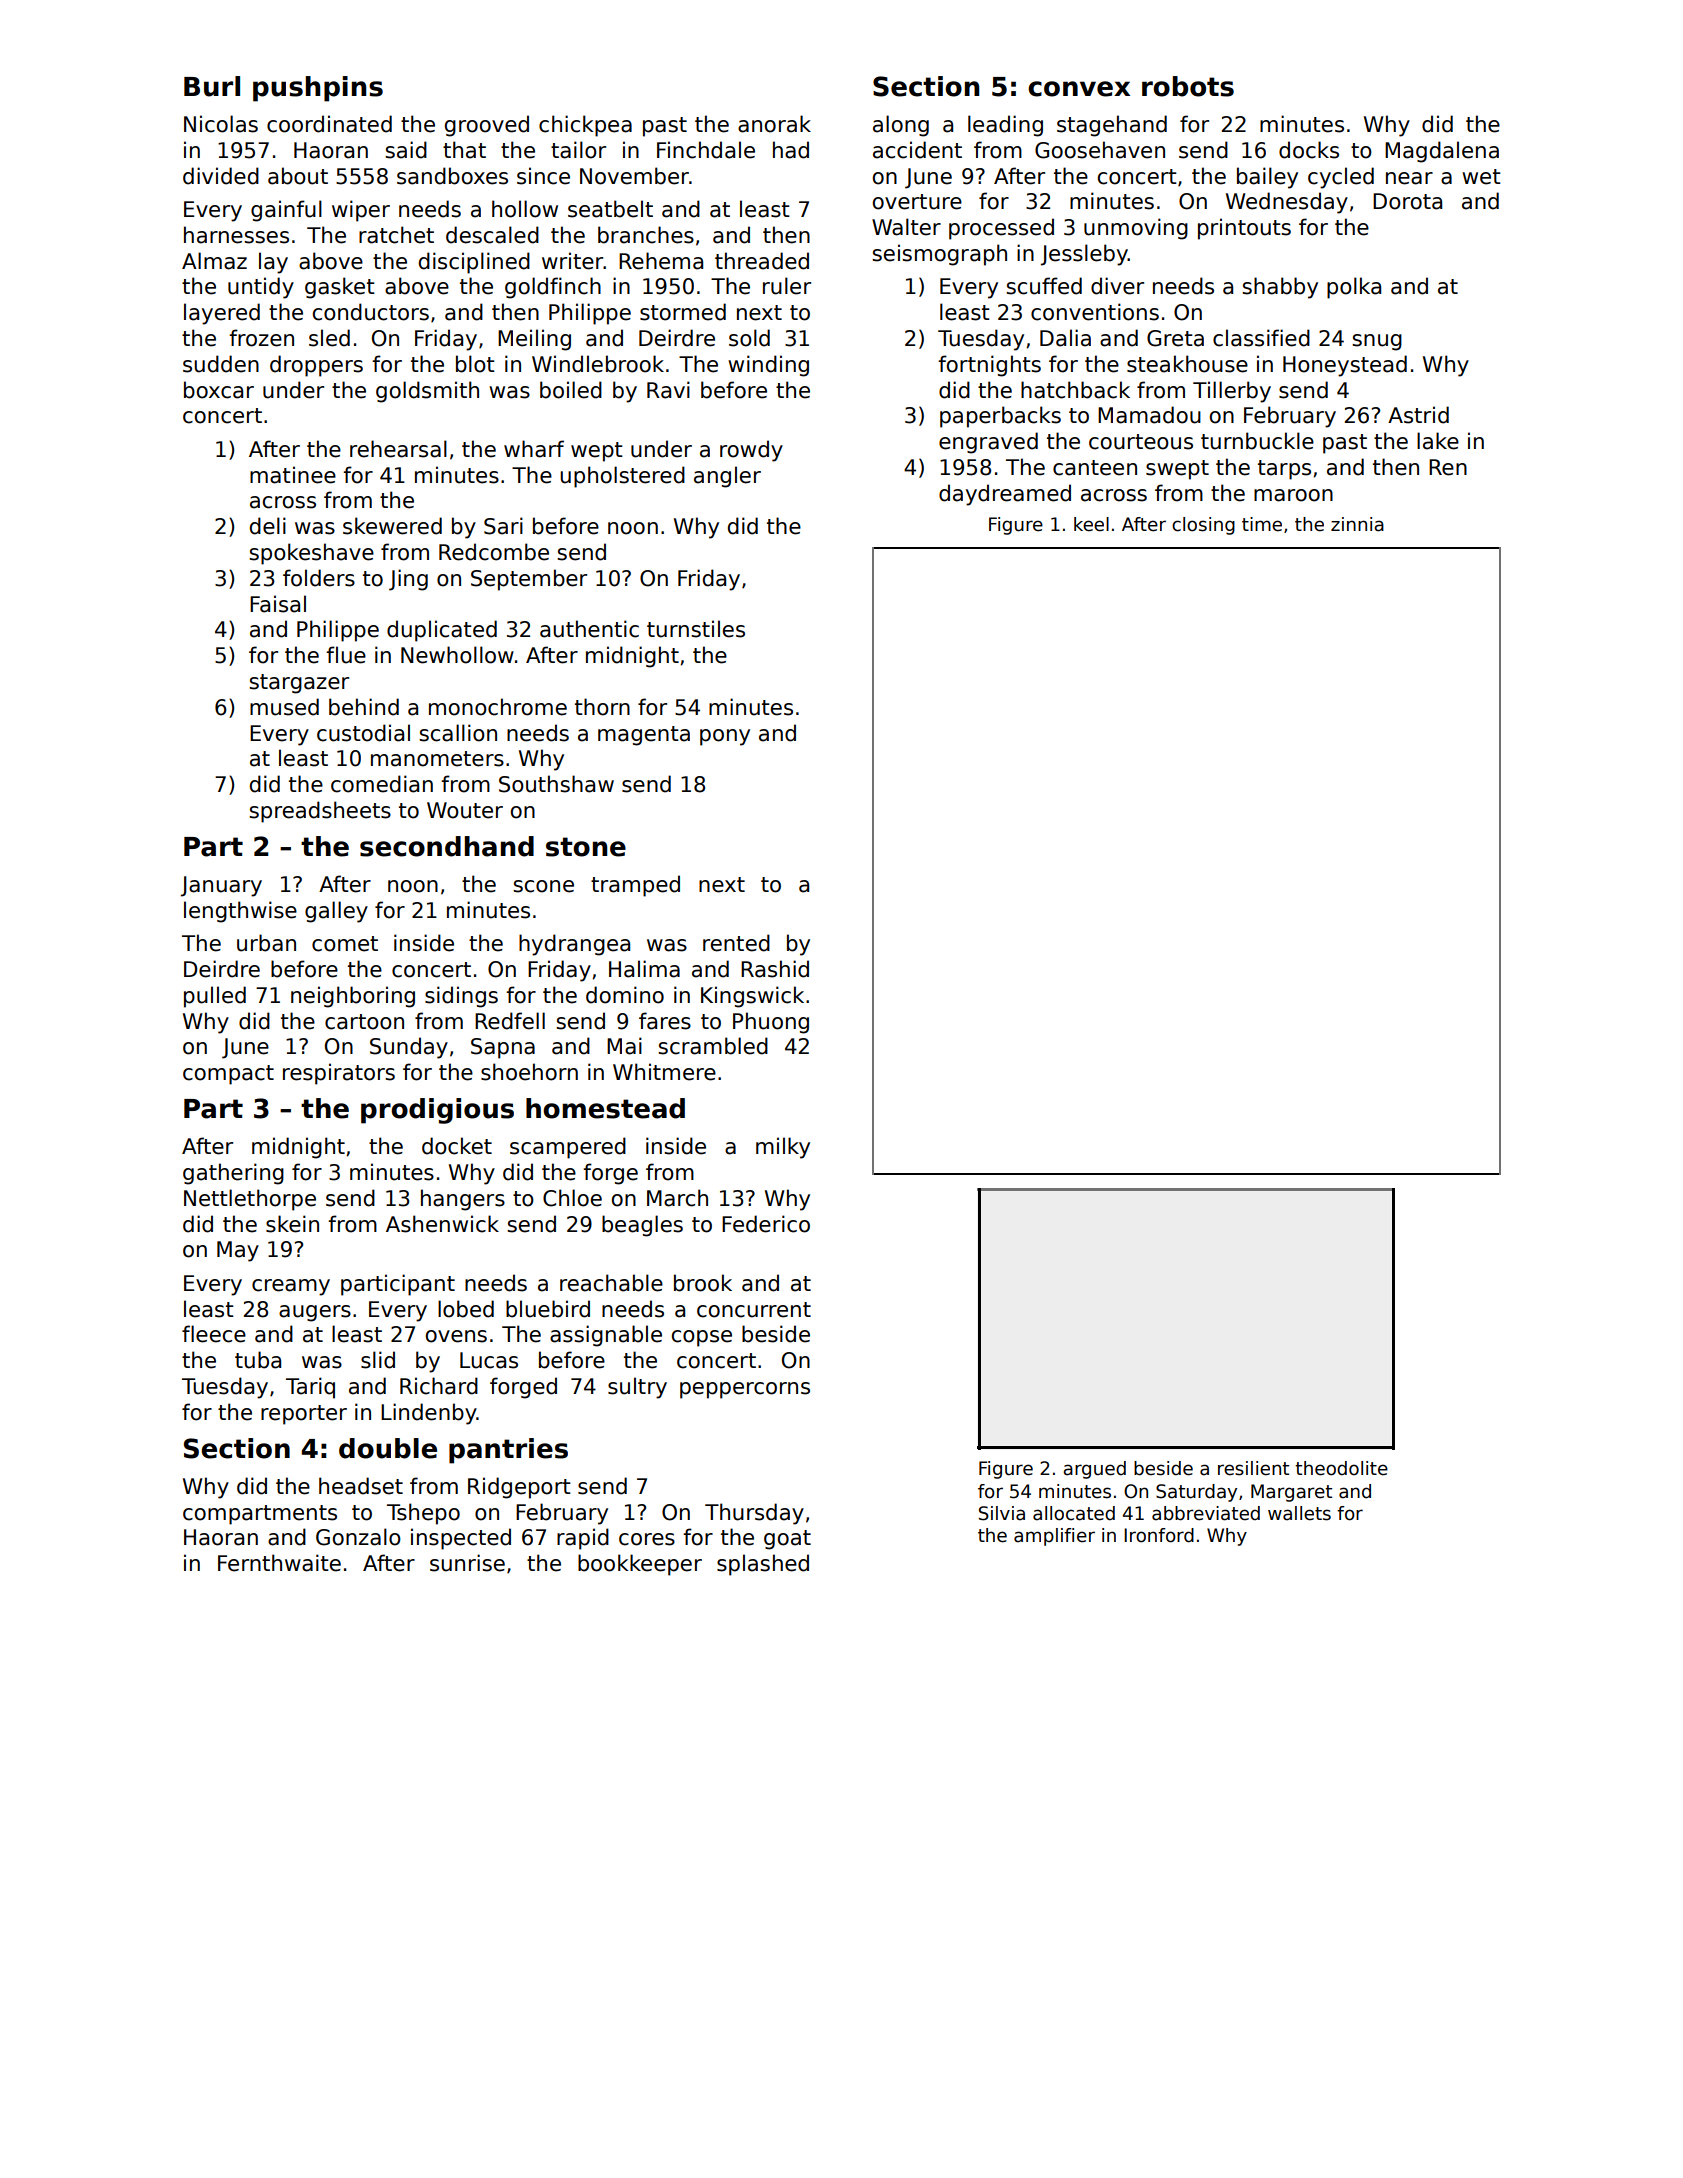 This screenshot has width=1683, height=2178. I want to click on Rashid, so click(775, 969).
